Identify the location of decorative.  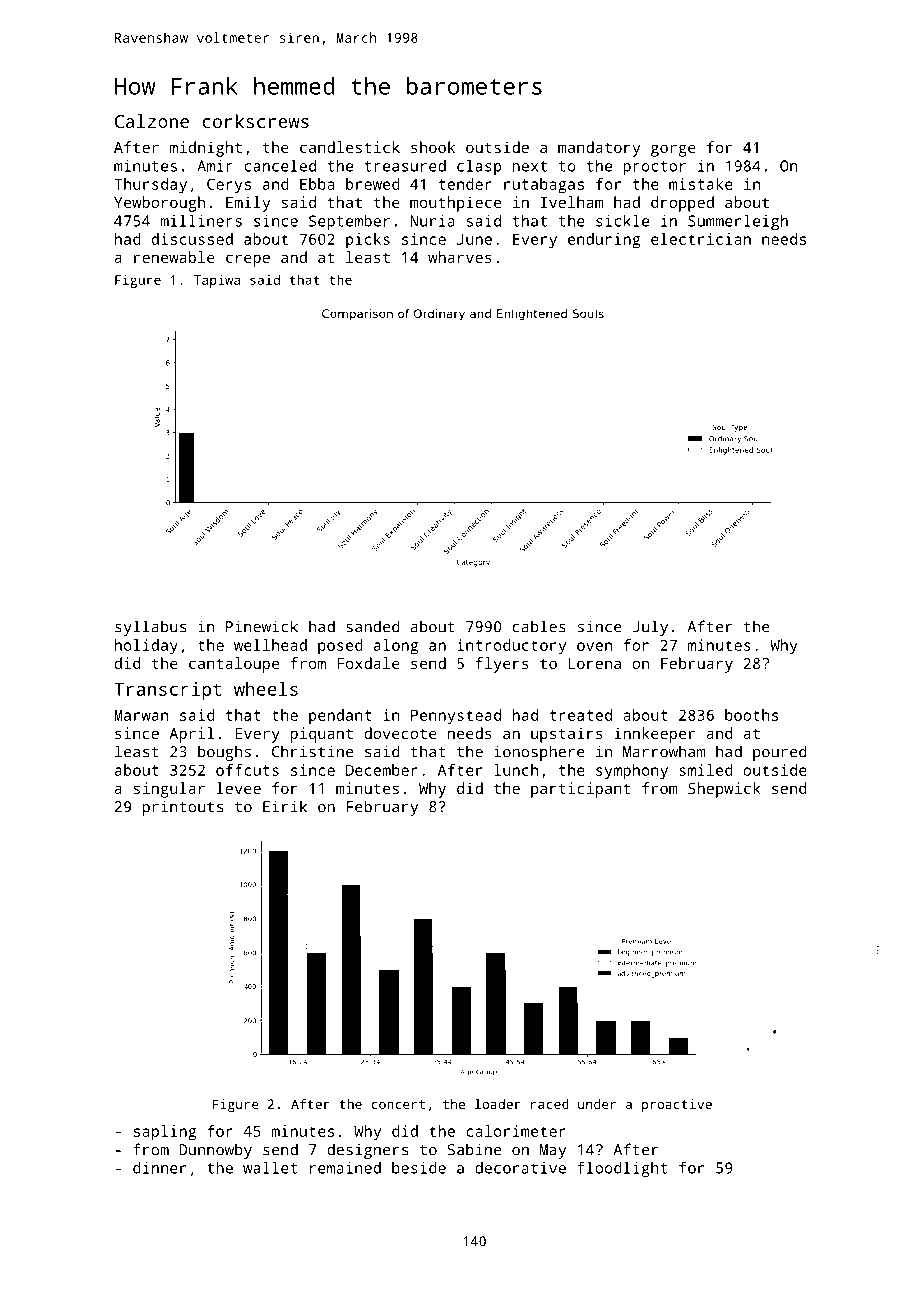
(520, 1168).
